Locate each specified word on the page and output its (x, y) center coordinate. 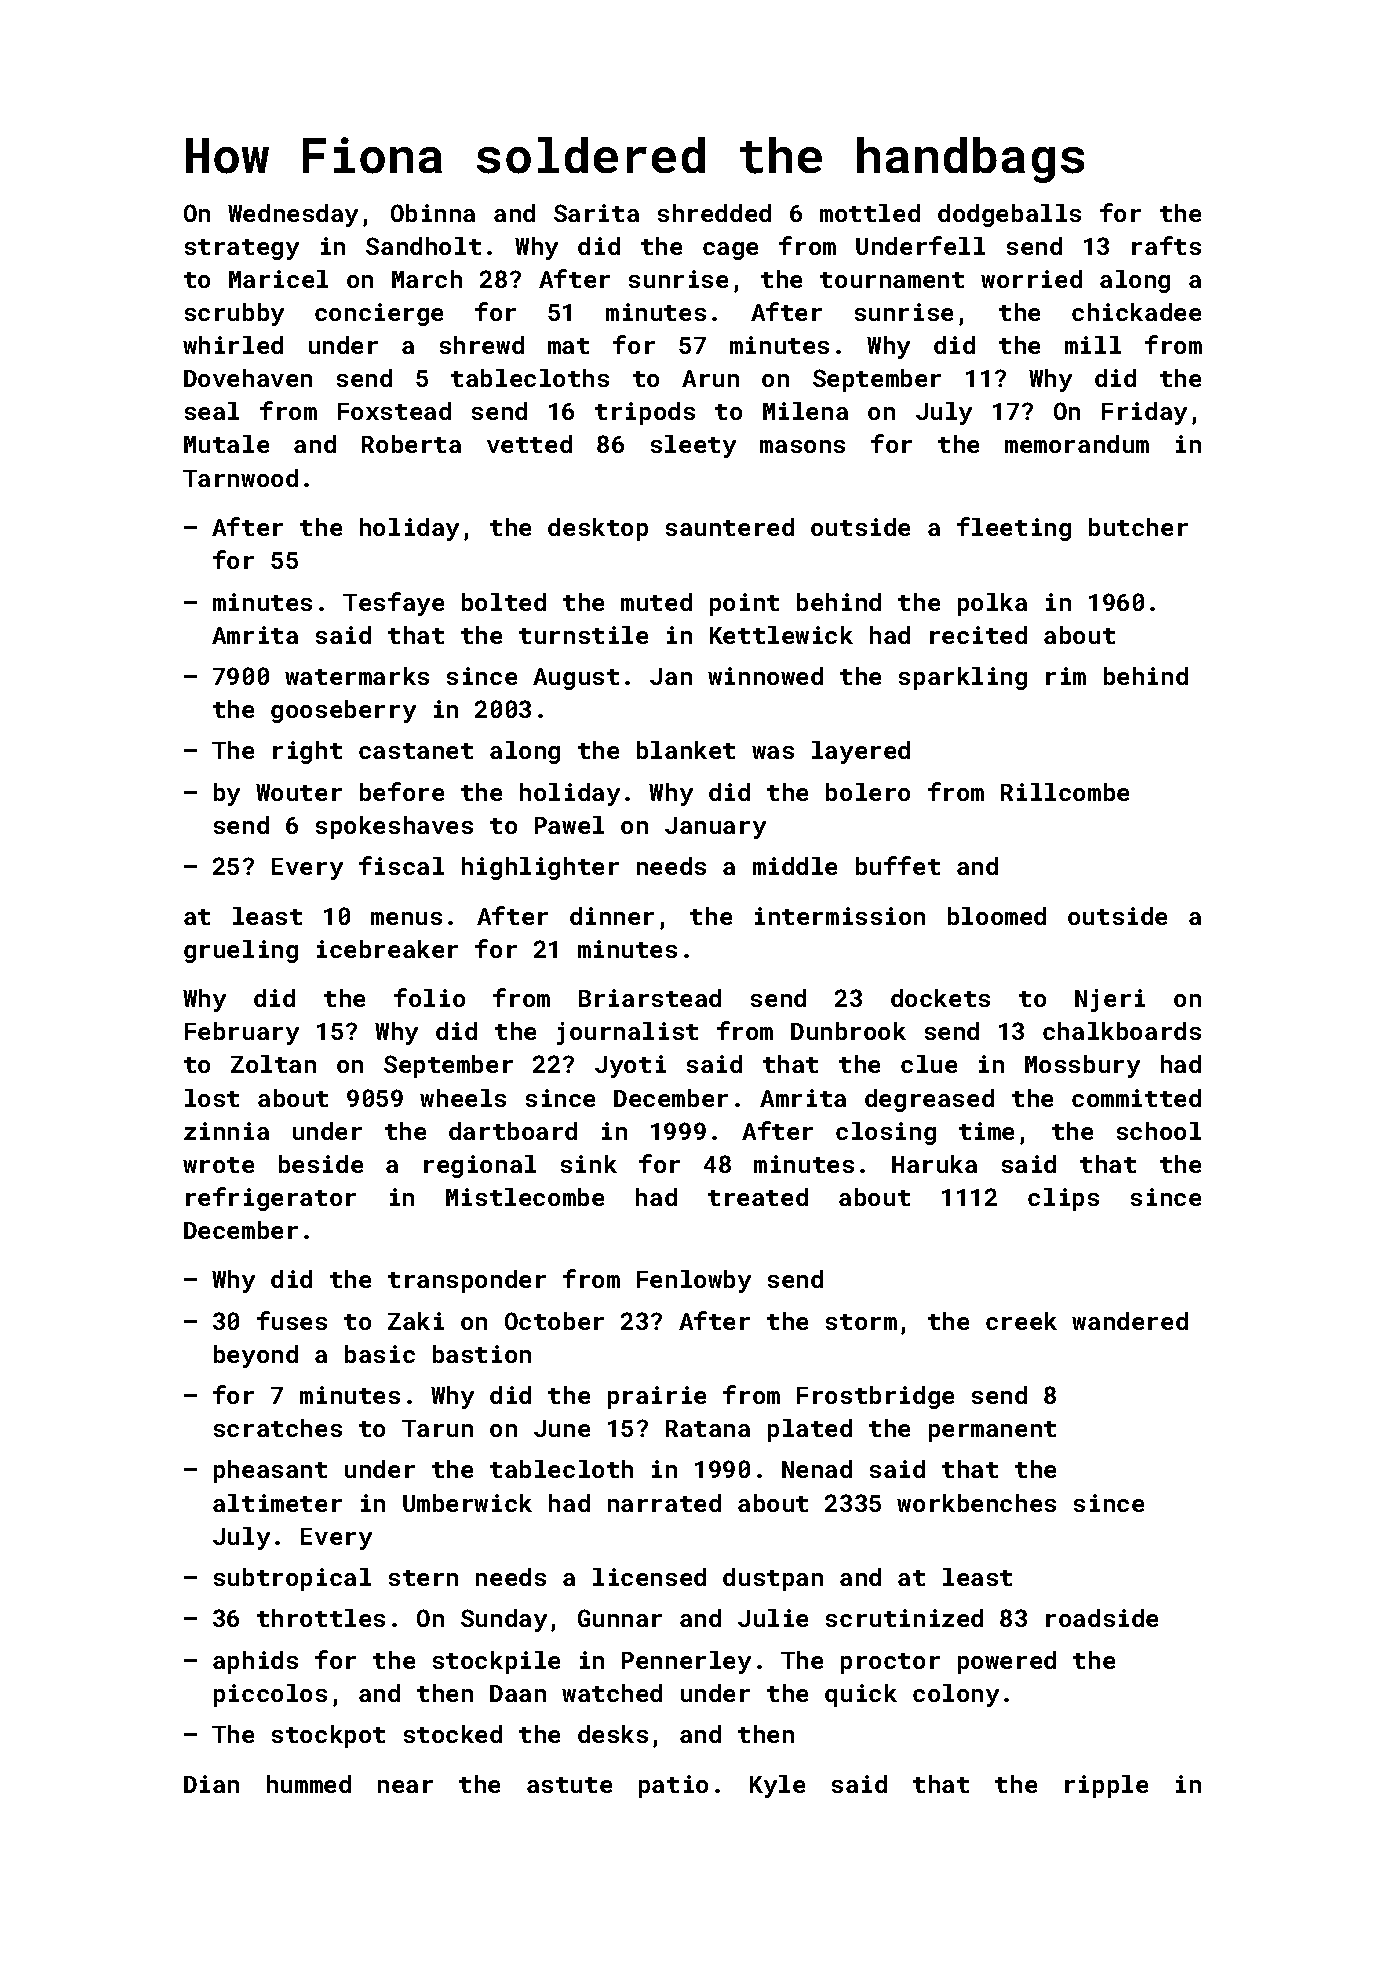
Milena (805, 411)
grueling (241, 951)
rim (1066, 676)
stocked (453, 1734)
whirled (233, 345)
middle (795, 866)
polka (992, 604)
